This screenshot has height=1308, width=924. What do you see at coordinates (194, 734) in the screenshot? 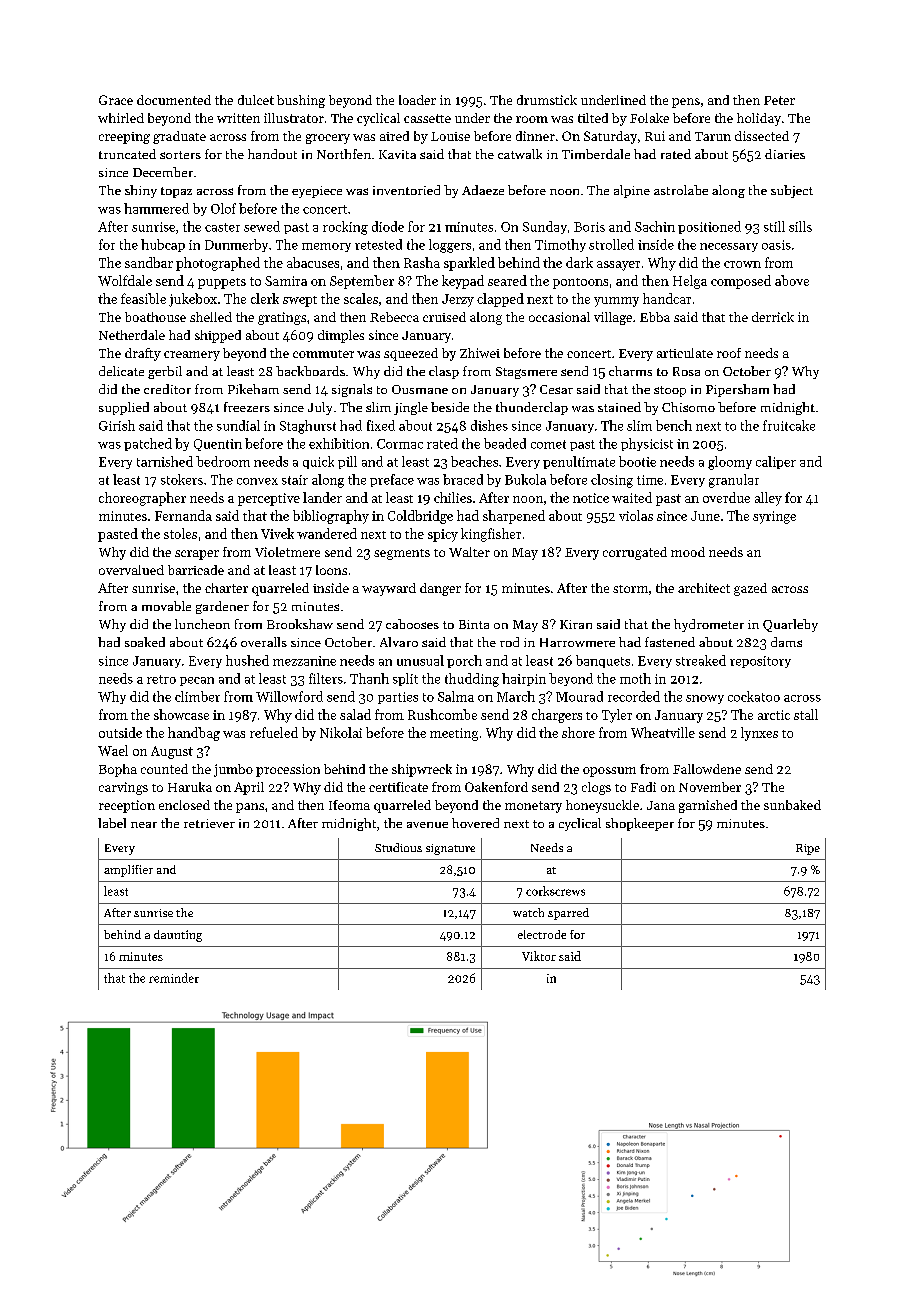
I see `handbag` at bounding box center [194, 734].
